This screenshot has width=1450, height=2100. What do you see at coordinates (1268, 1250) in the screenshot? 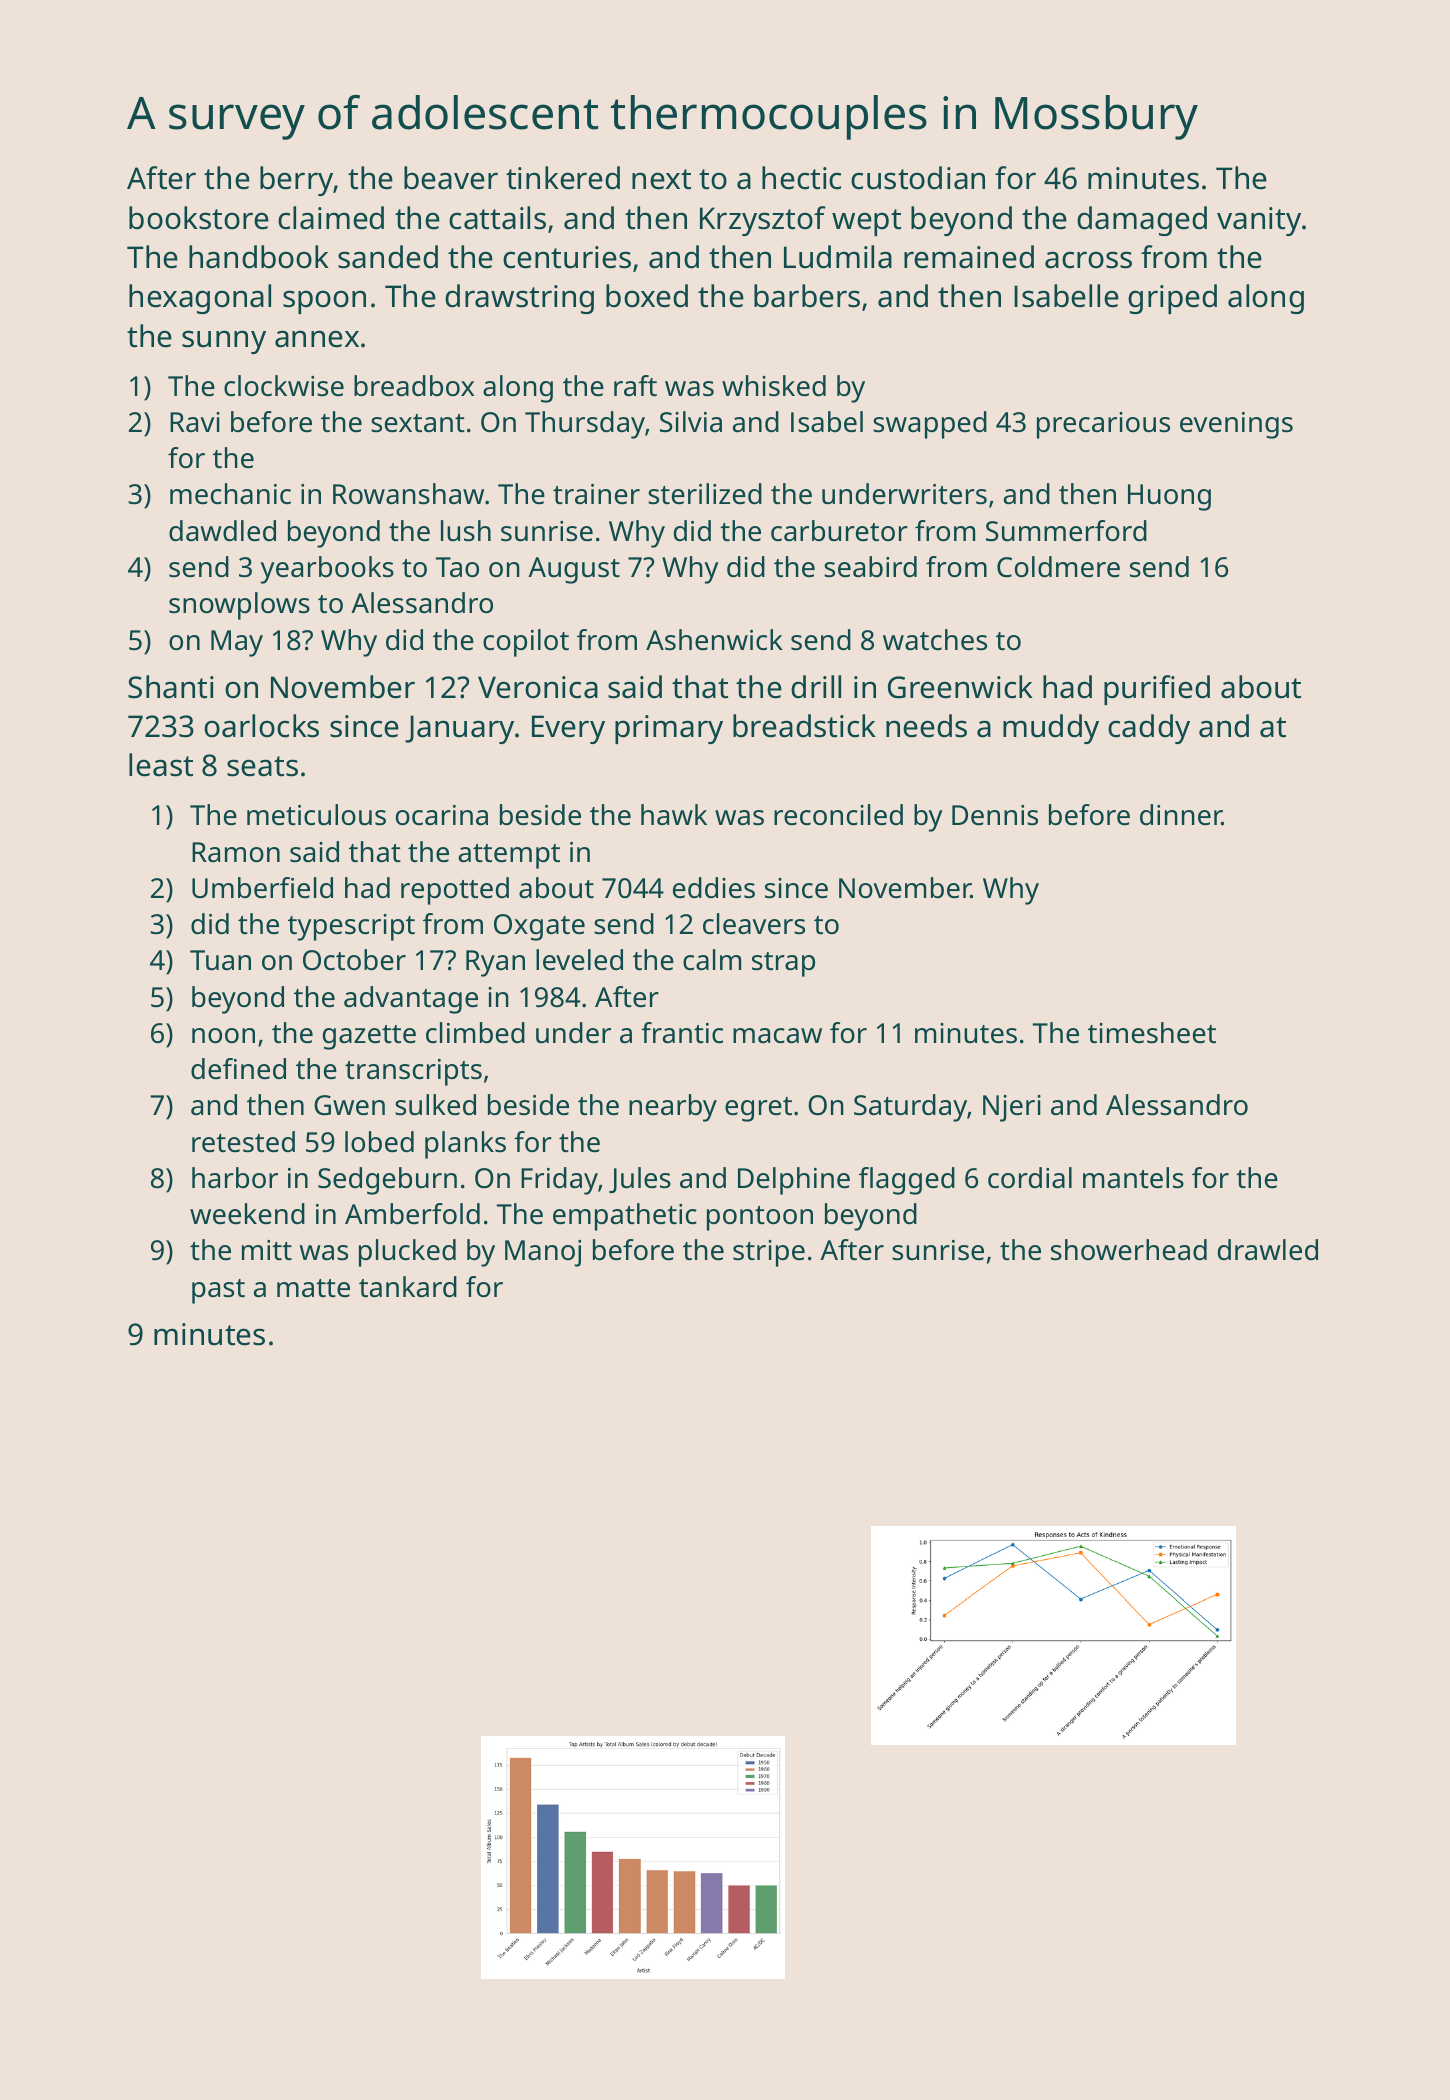
I see `drawled` at bounding box center [1268, 1250].
